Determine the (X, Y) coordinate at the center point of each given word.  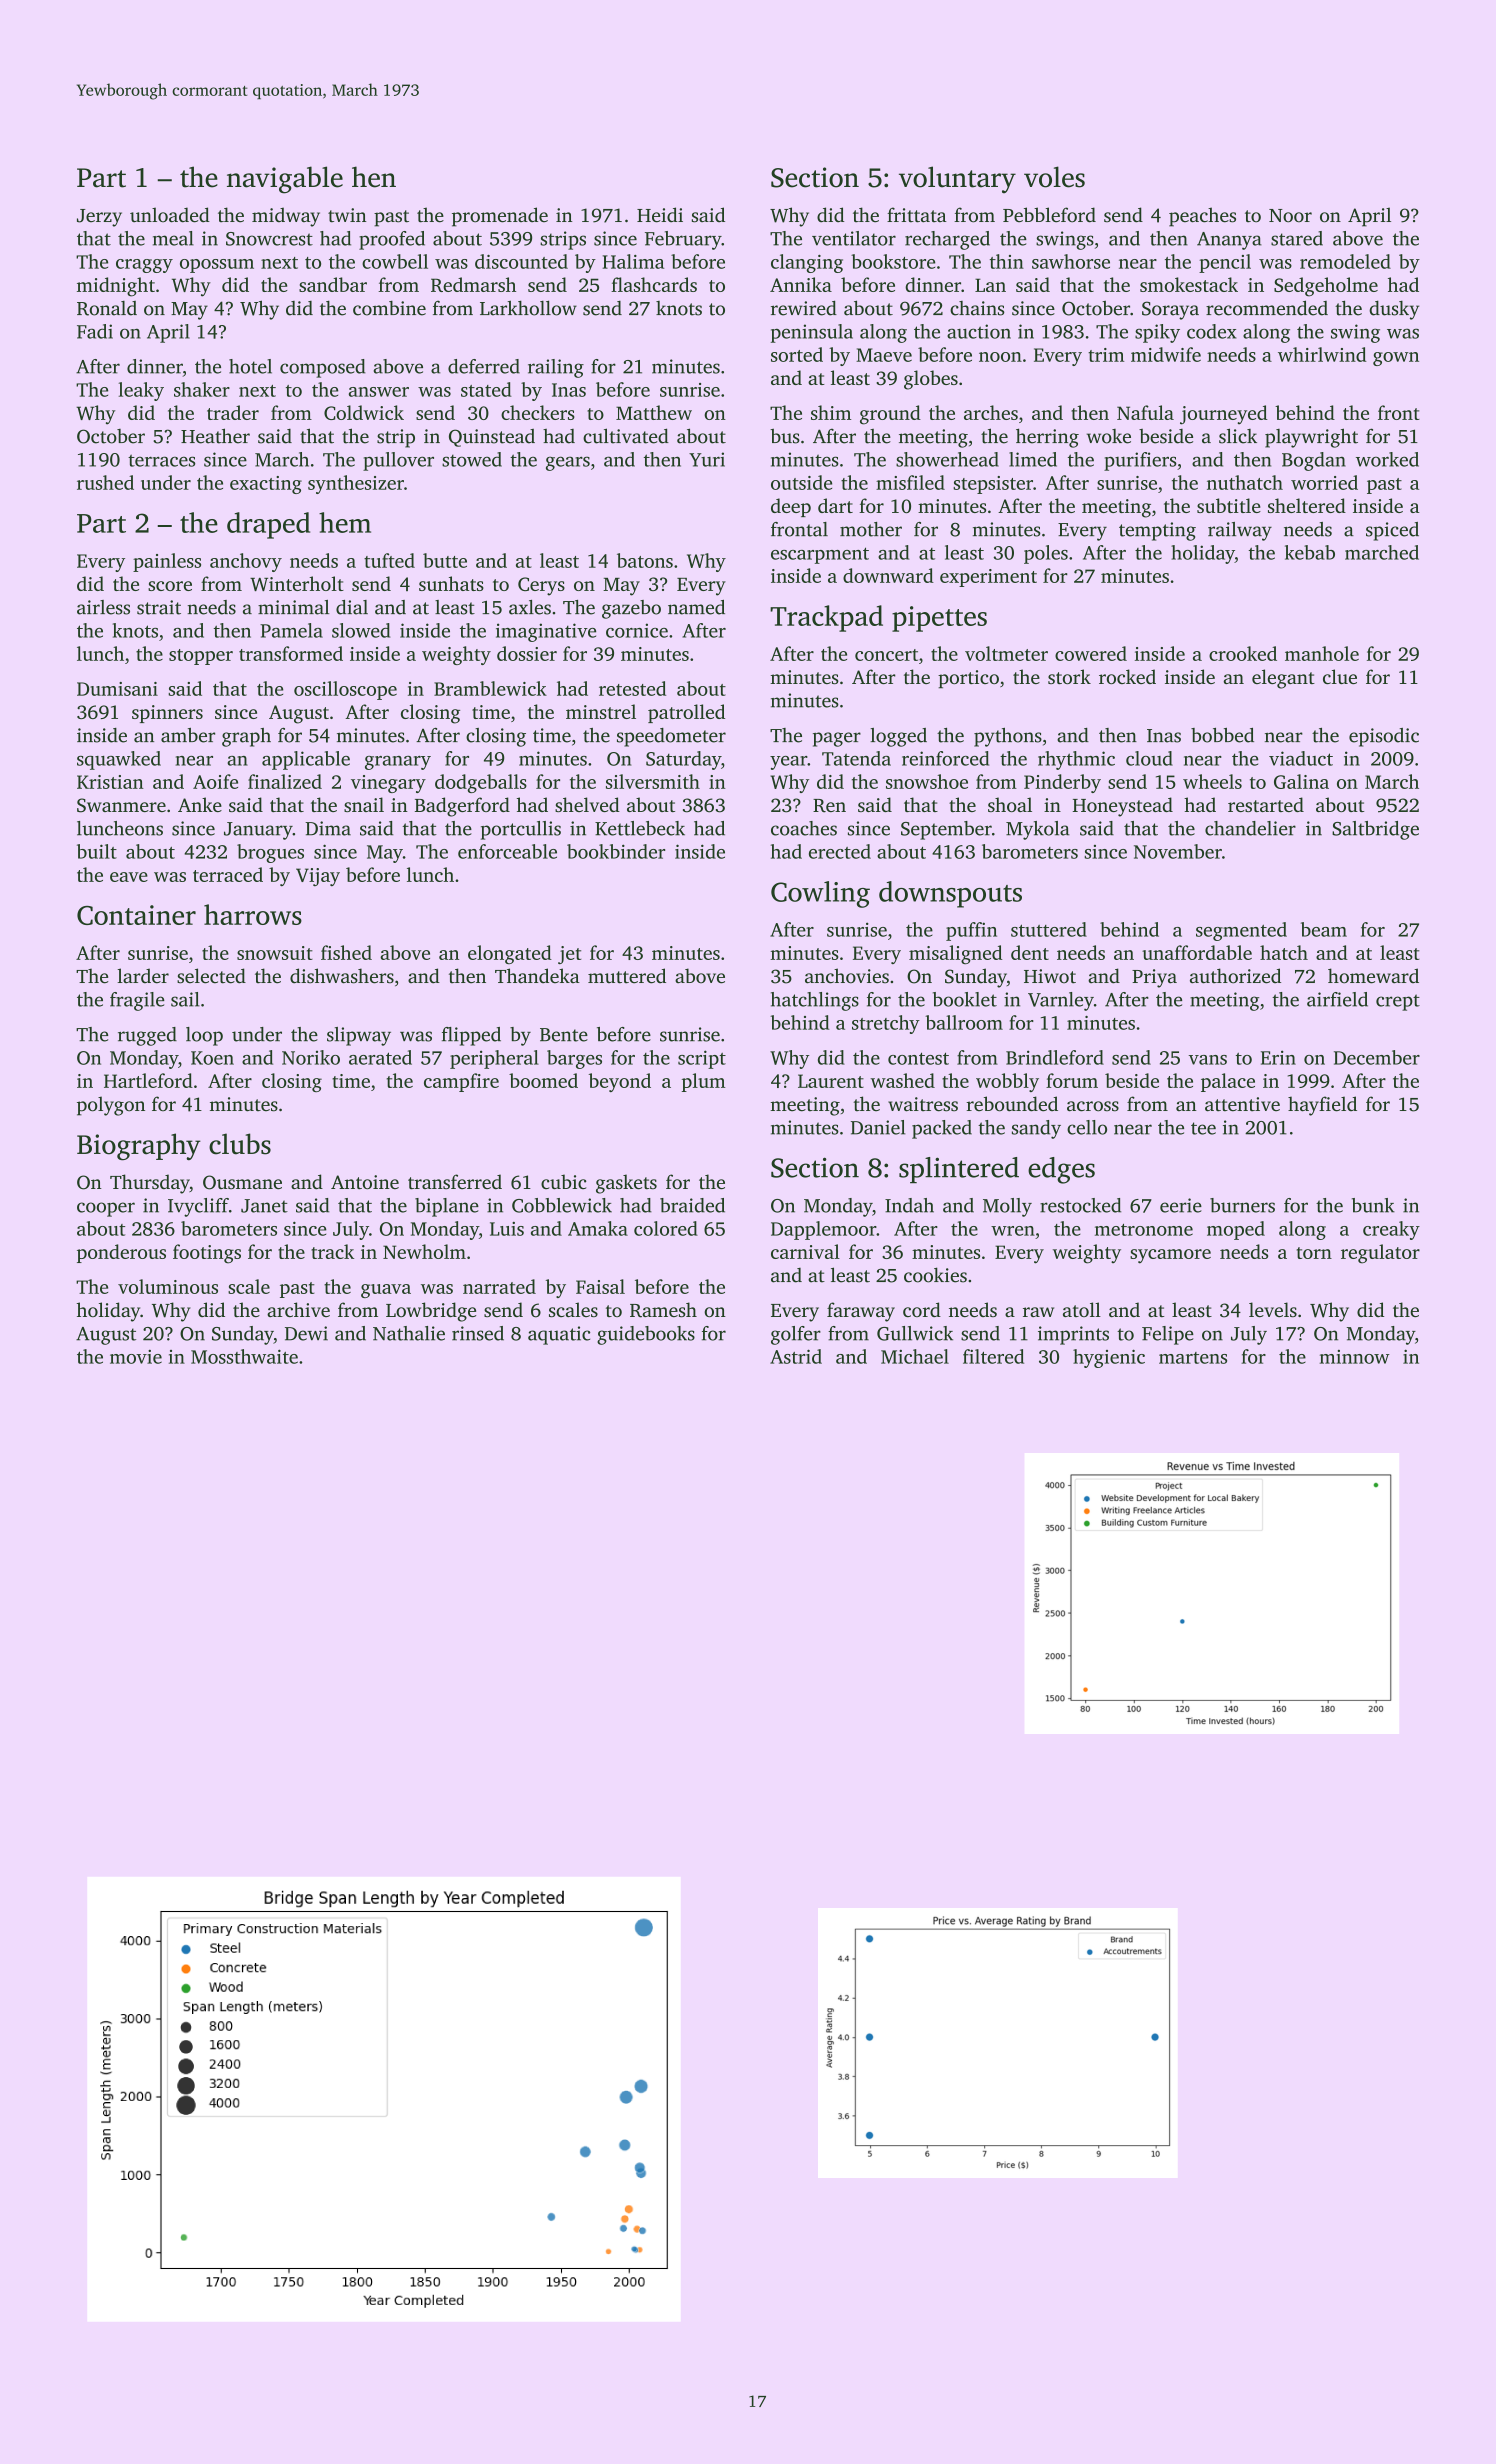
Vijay (318, 877)
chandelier (1250, 828)
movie (136, 1357)
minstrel (601, 711)
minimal (293, 607)
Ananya (1229, 241)
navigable (285, 180)
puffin (971, 931)
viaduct (1301, 758)
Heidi (660, 215)
